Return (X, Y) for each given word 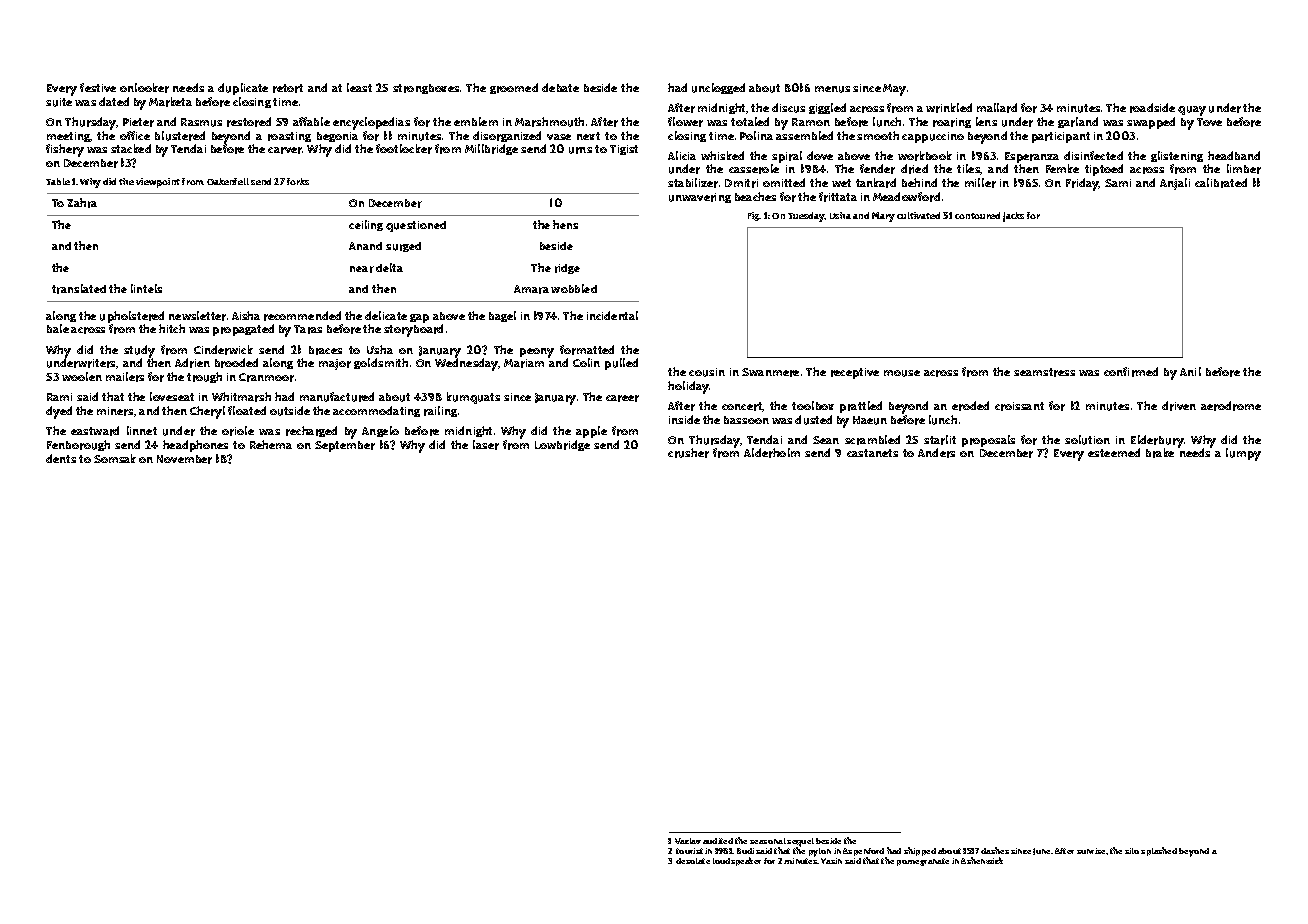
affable (311, 121)
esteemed (1114, 452)
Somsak (115, 458)
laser (486, 445)
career (622, 398)
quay (1192, 111)
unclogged (718, 88)
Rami (59, 397)
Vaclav (688, 841)
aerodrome (1231, 406)
